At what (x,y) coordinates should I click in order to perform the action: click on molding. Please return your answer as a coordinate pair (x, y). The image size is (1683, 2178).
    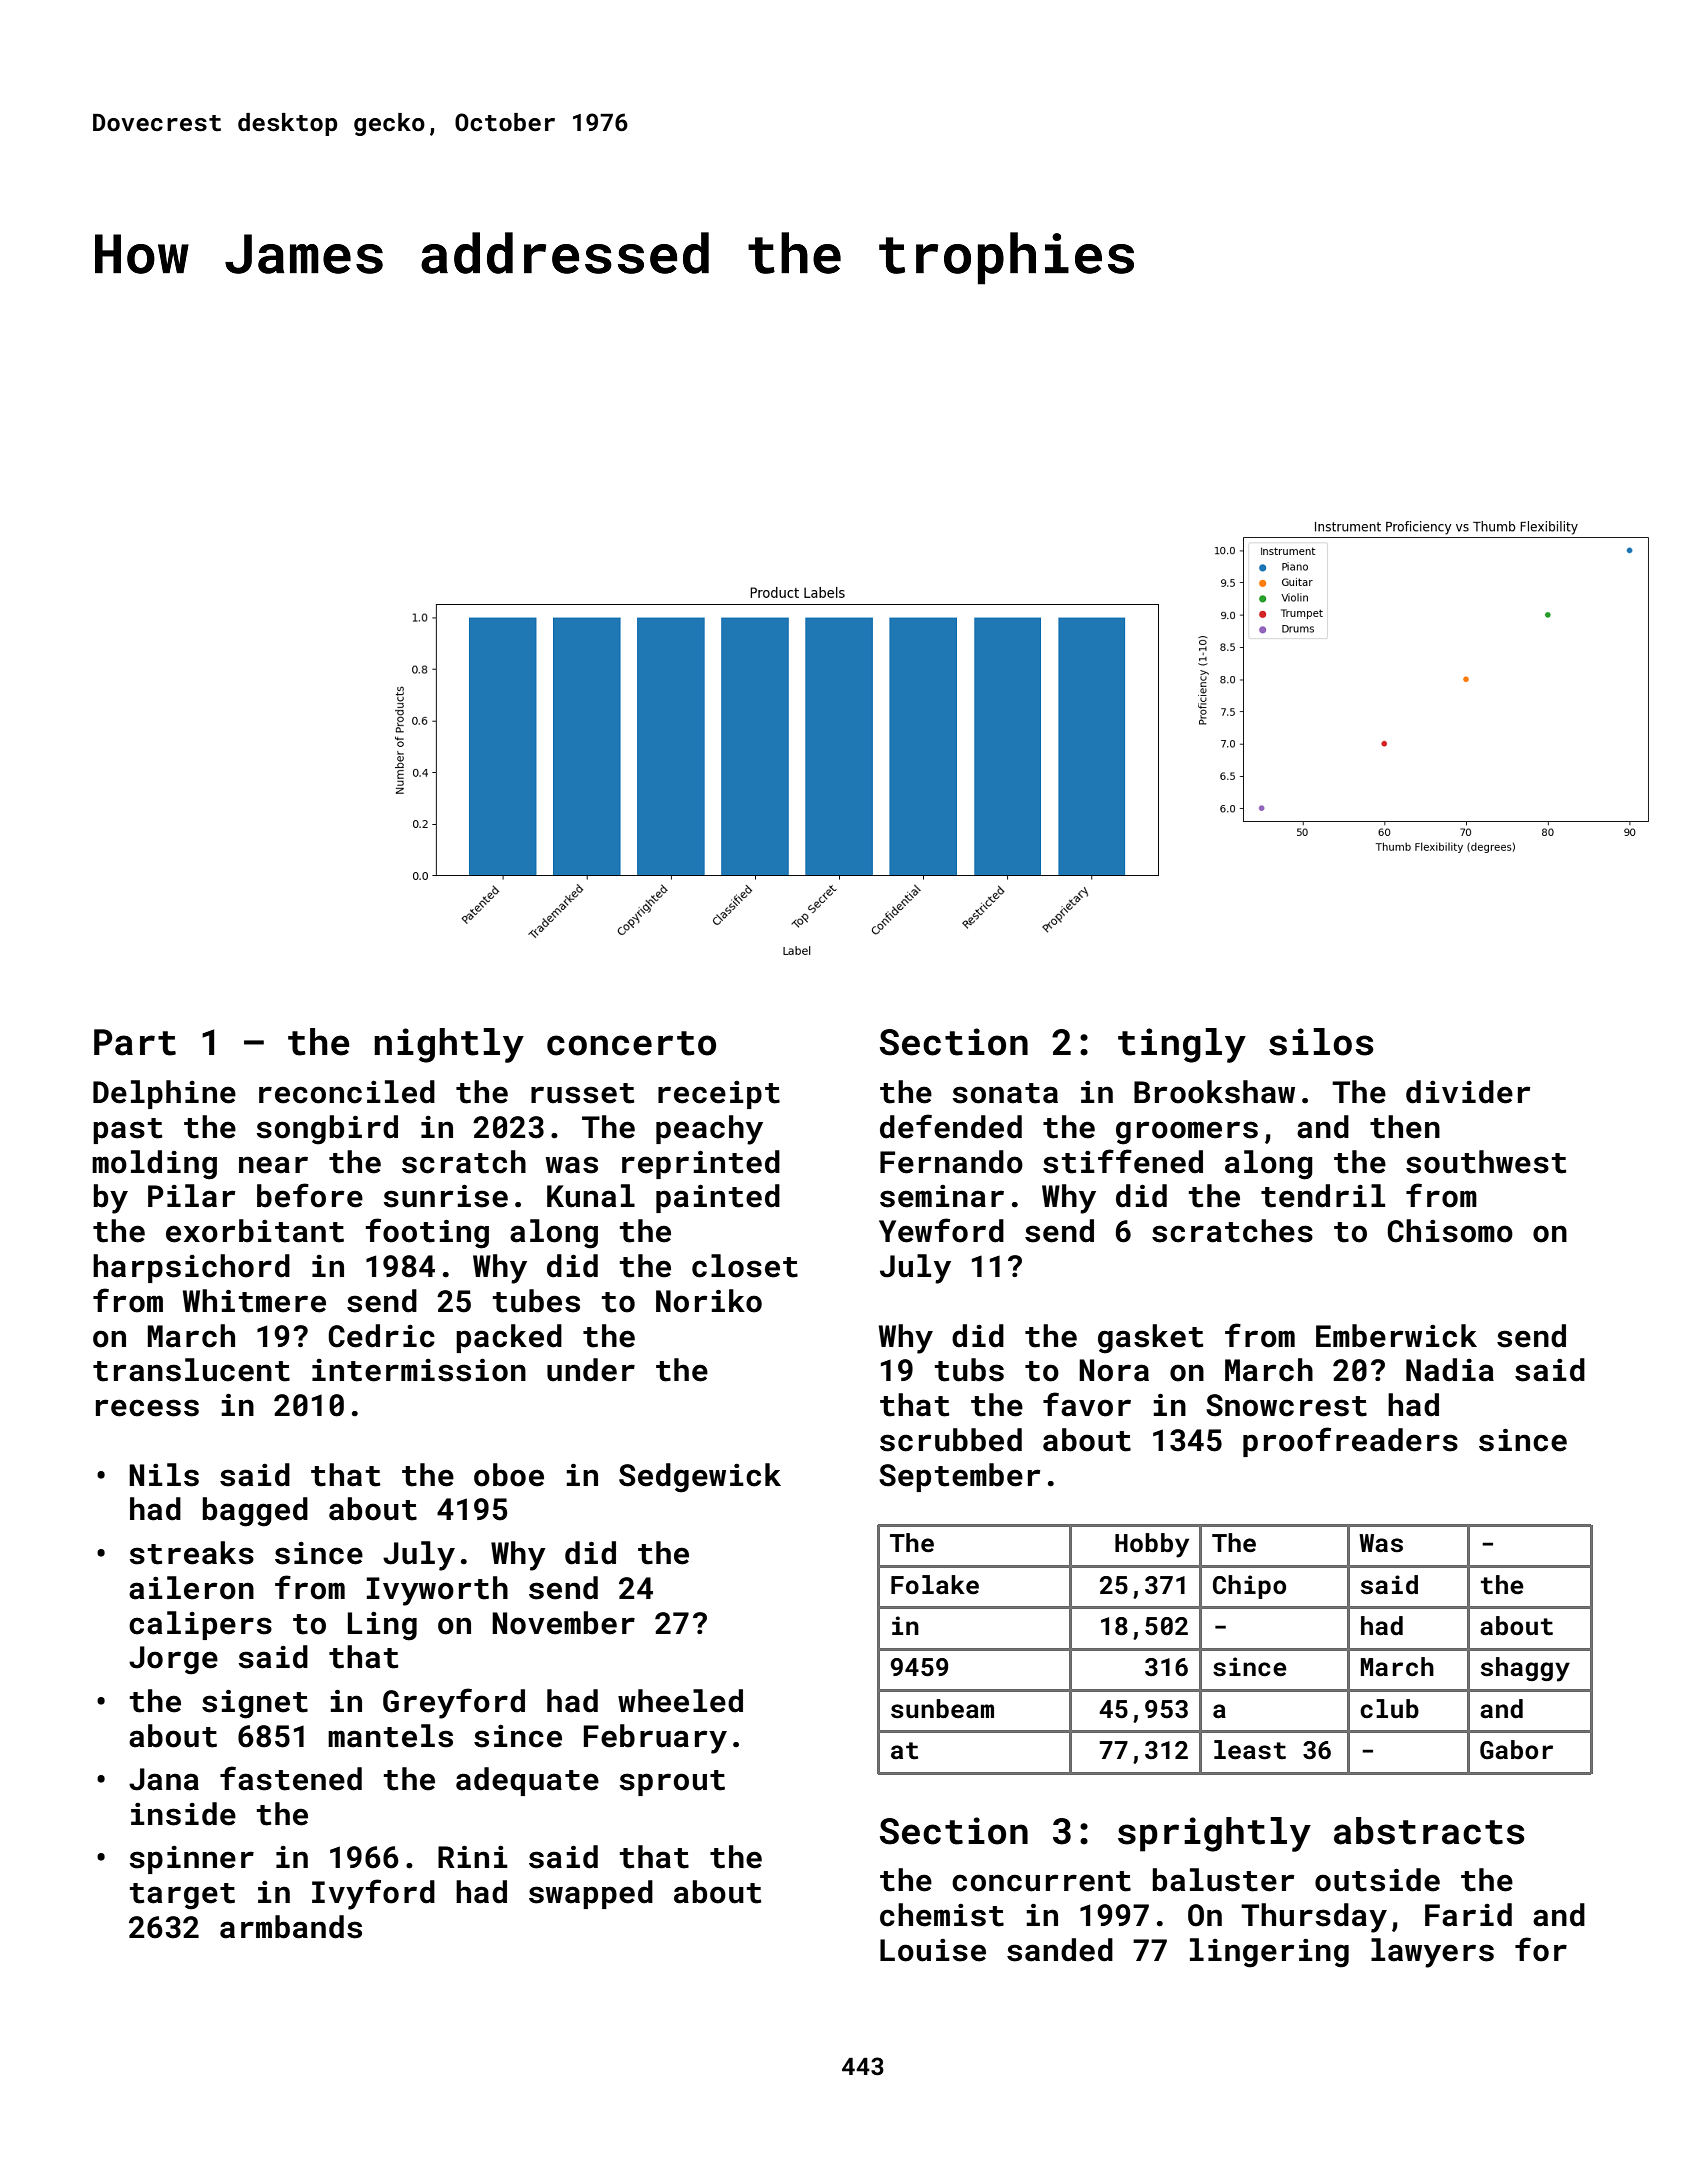
    Looking at the image, I should click on (154, 1165).
